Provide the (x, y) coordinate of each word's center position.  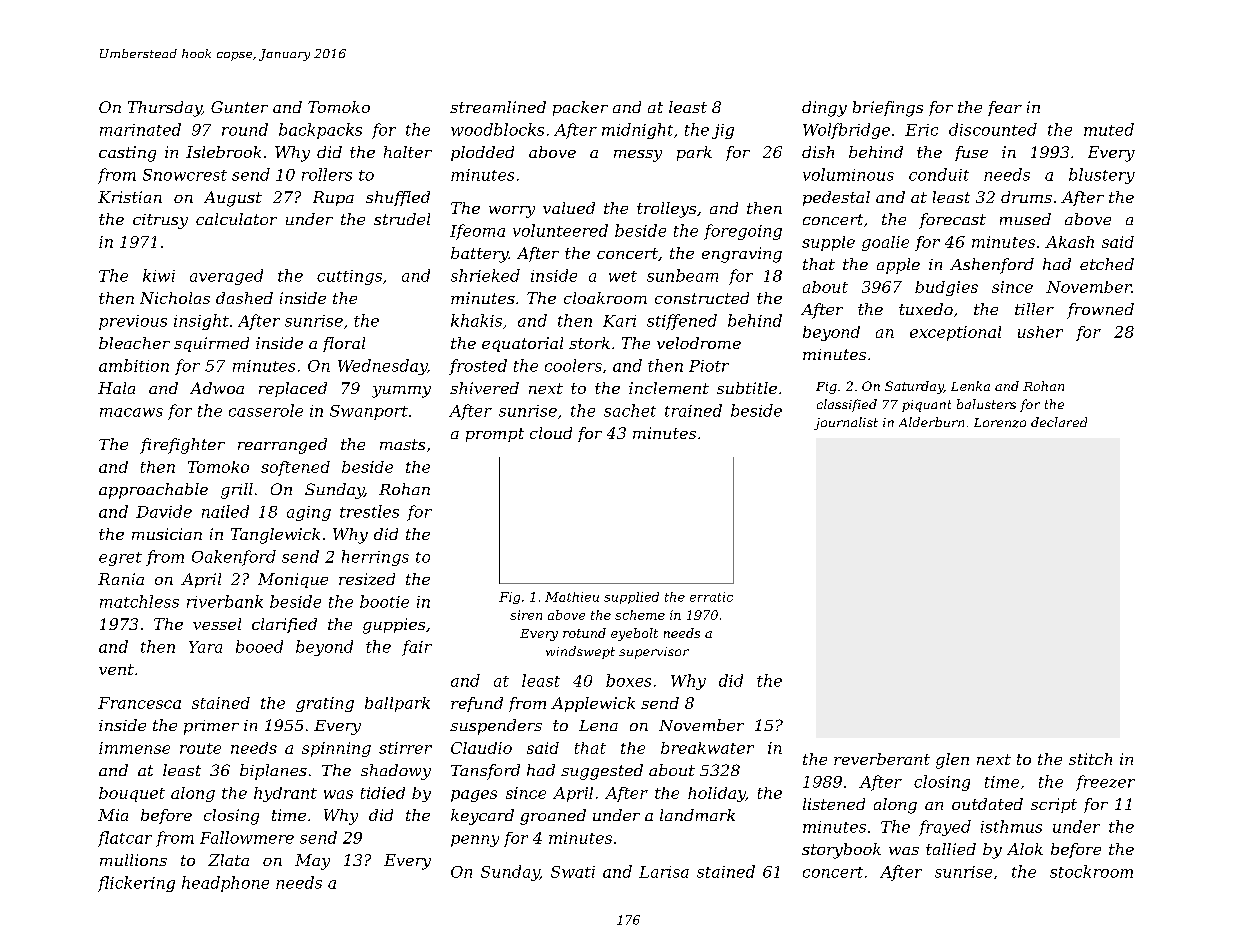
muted (1109, 129)
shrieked (485, 275)
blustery (1102, 176)
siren (526, 615)
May (312, 862)
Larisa (664, 872)
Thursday (165, 109)
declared (1059, 422)
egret (120, 559)
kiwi (159, 275)
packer (580, 108)
